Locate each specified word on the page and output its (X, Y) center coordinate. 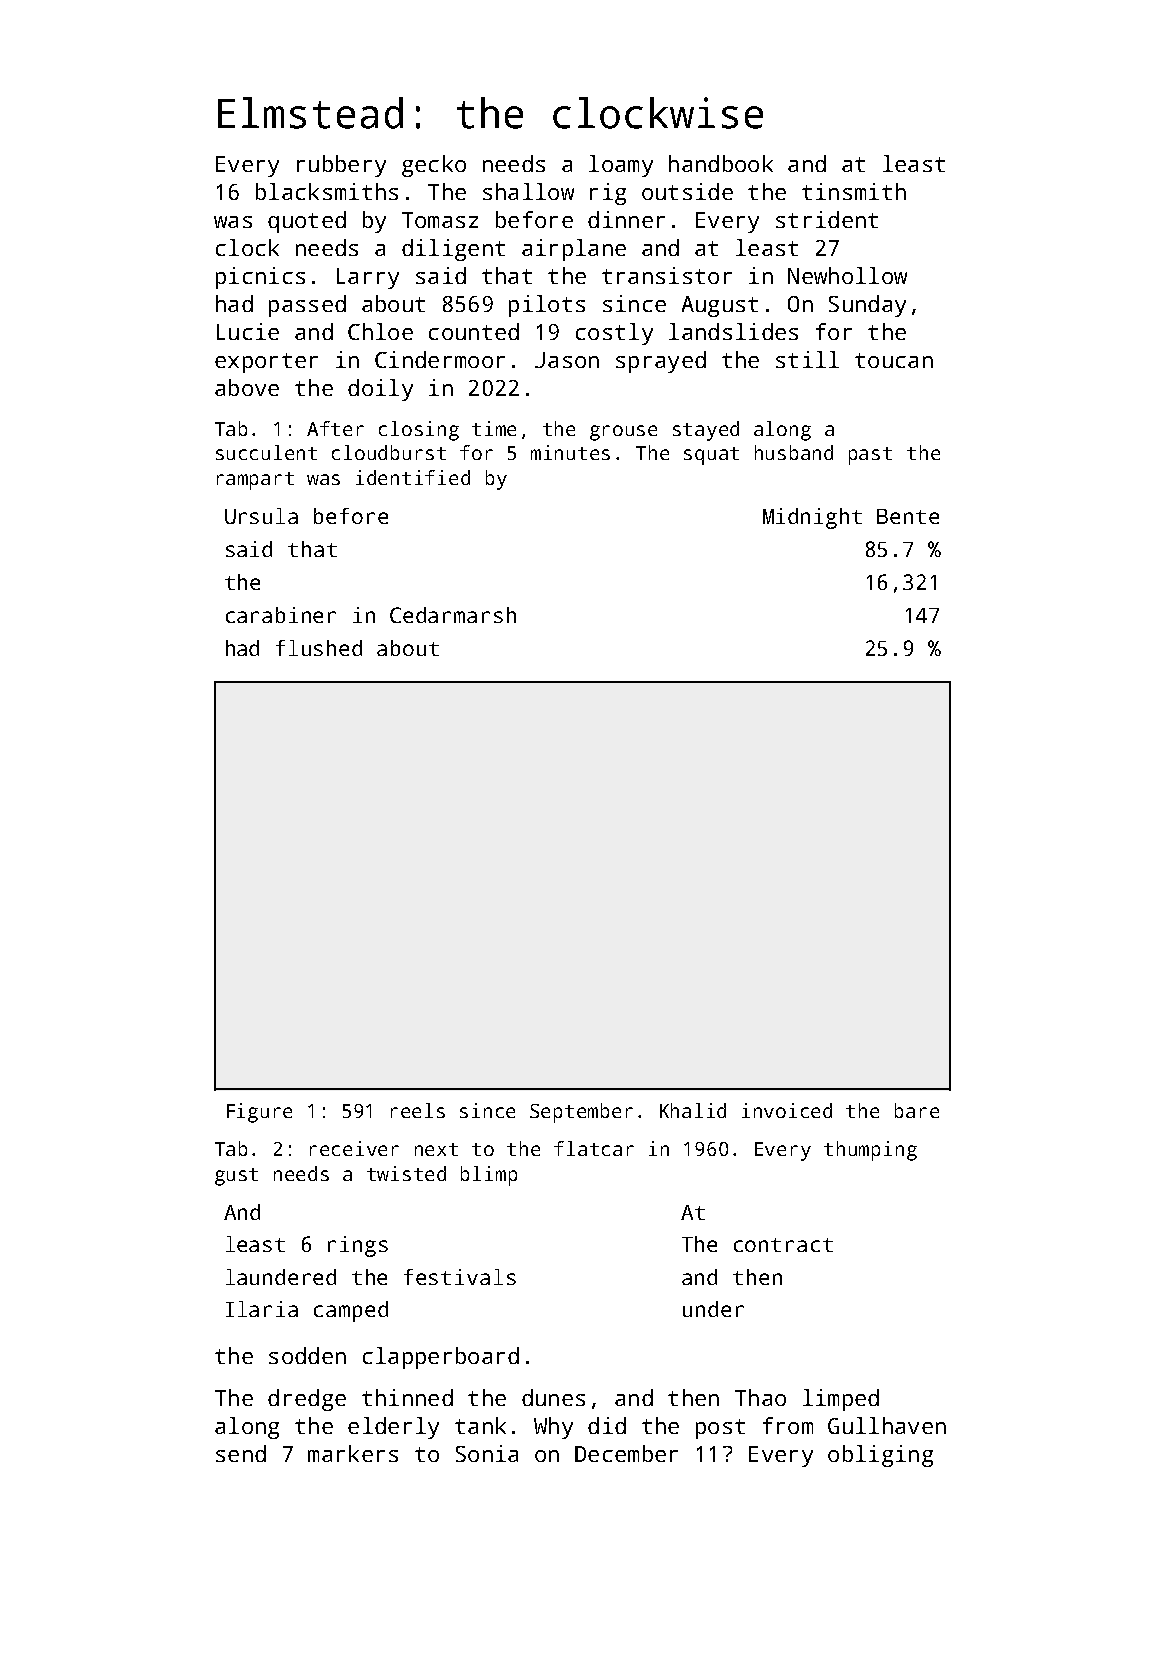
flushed (319, 648)
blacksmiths (327, 191)
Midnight (812, 518)
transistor (667, 275)
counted (474, 331)
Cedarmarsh (453, 615)
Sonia (487, 1453)
